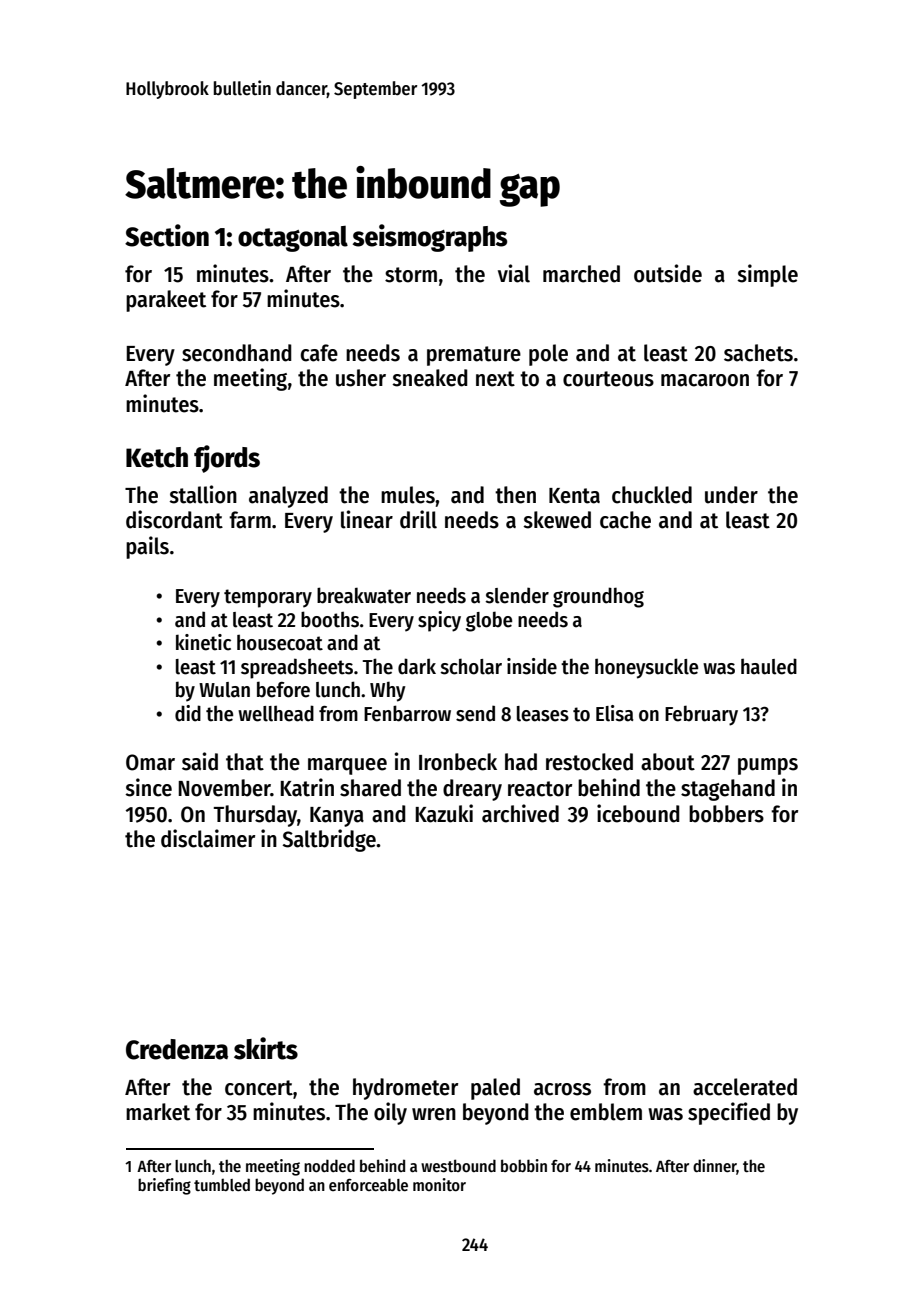  What do you see at coordinates (444, 813) in the page?
I see `Kazuki` at bounding box center [444, 813].
